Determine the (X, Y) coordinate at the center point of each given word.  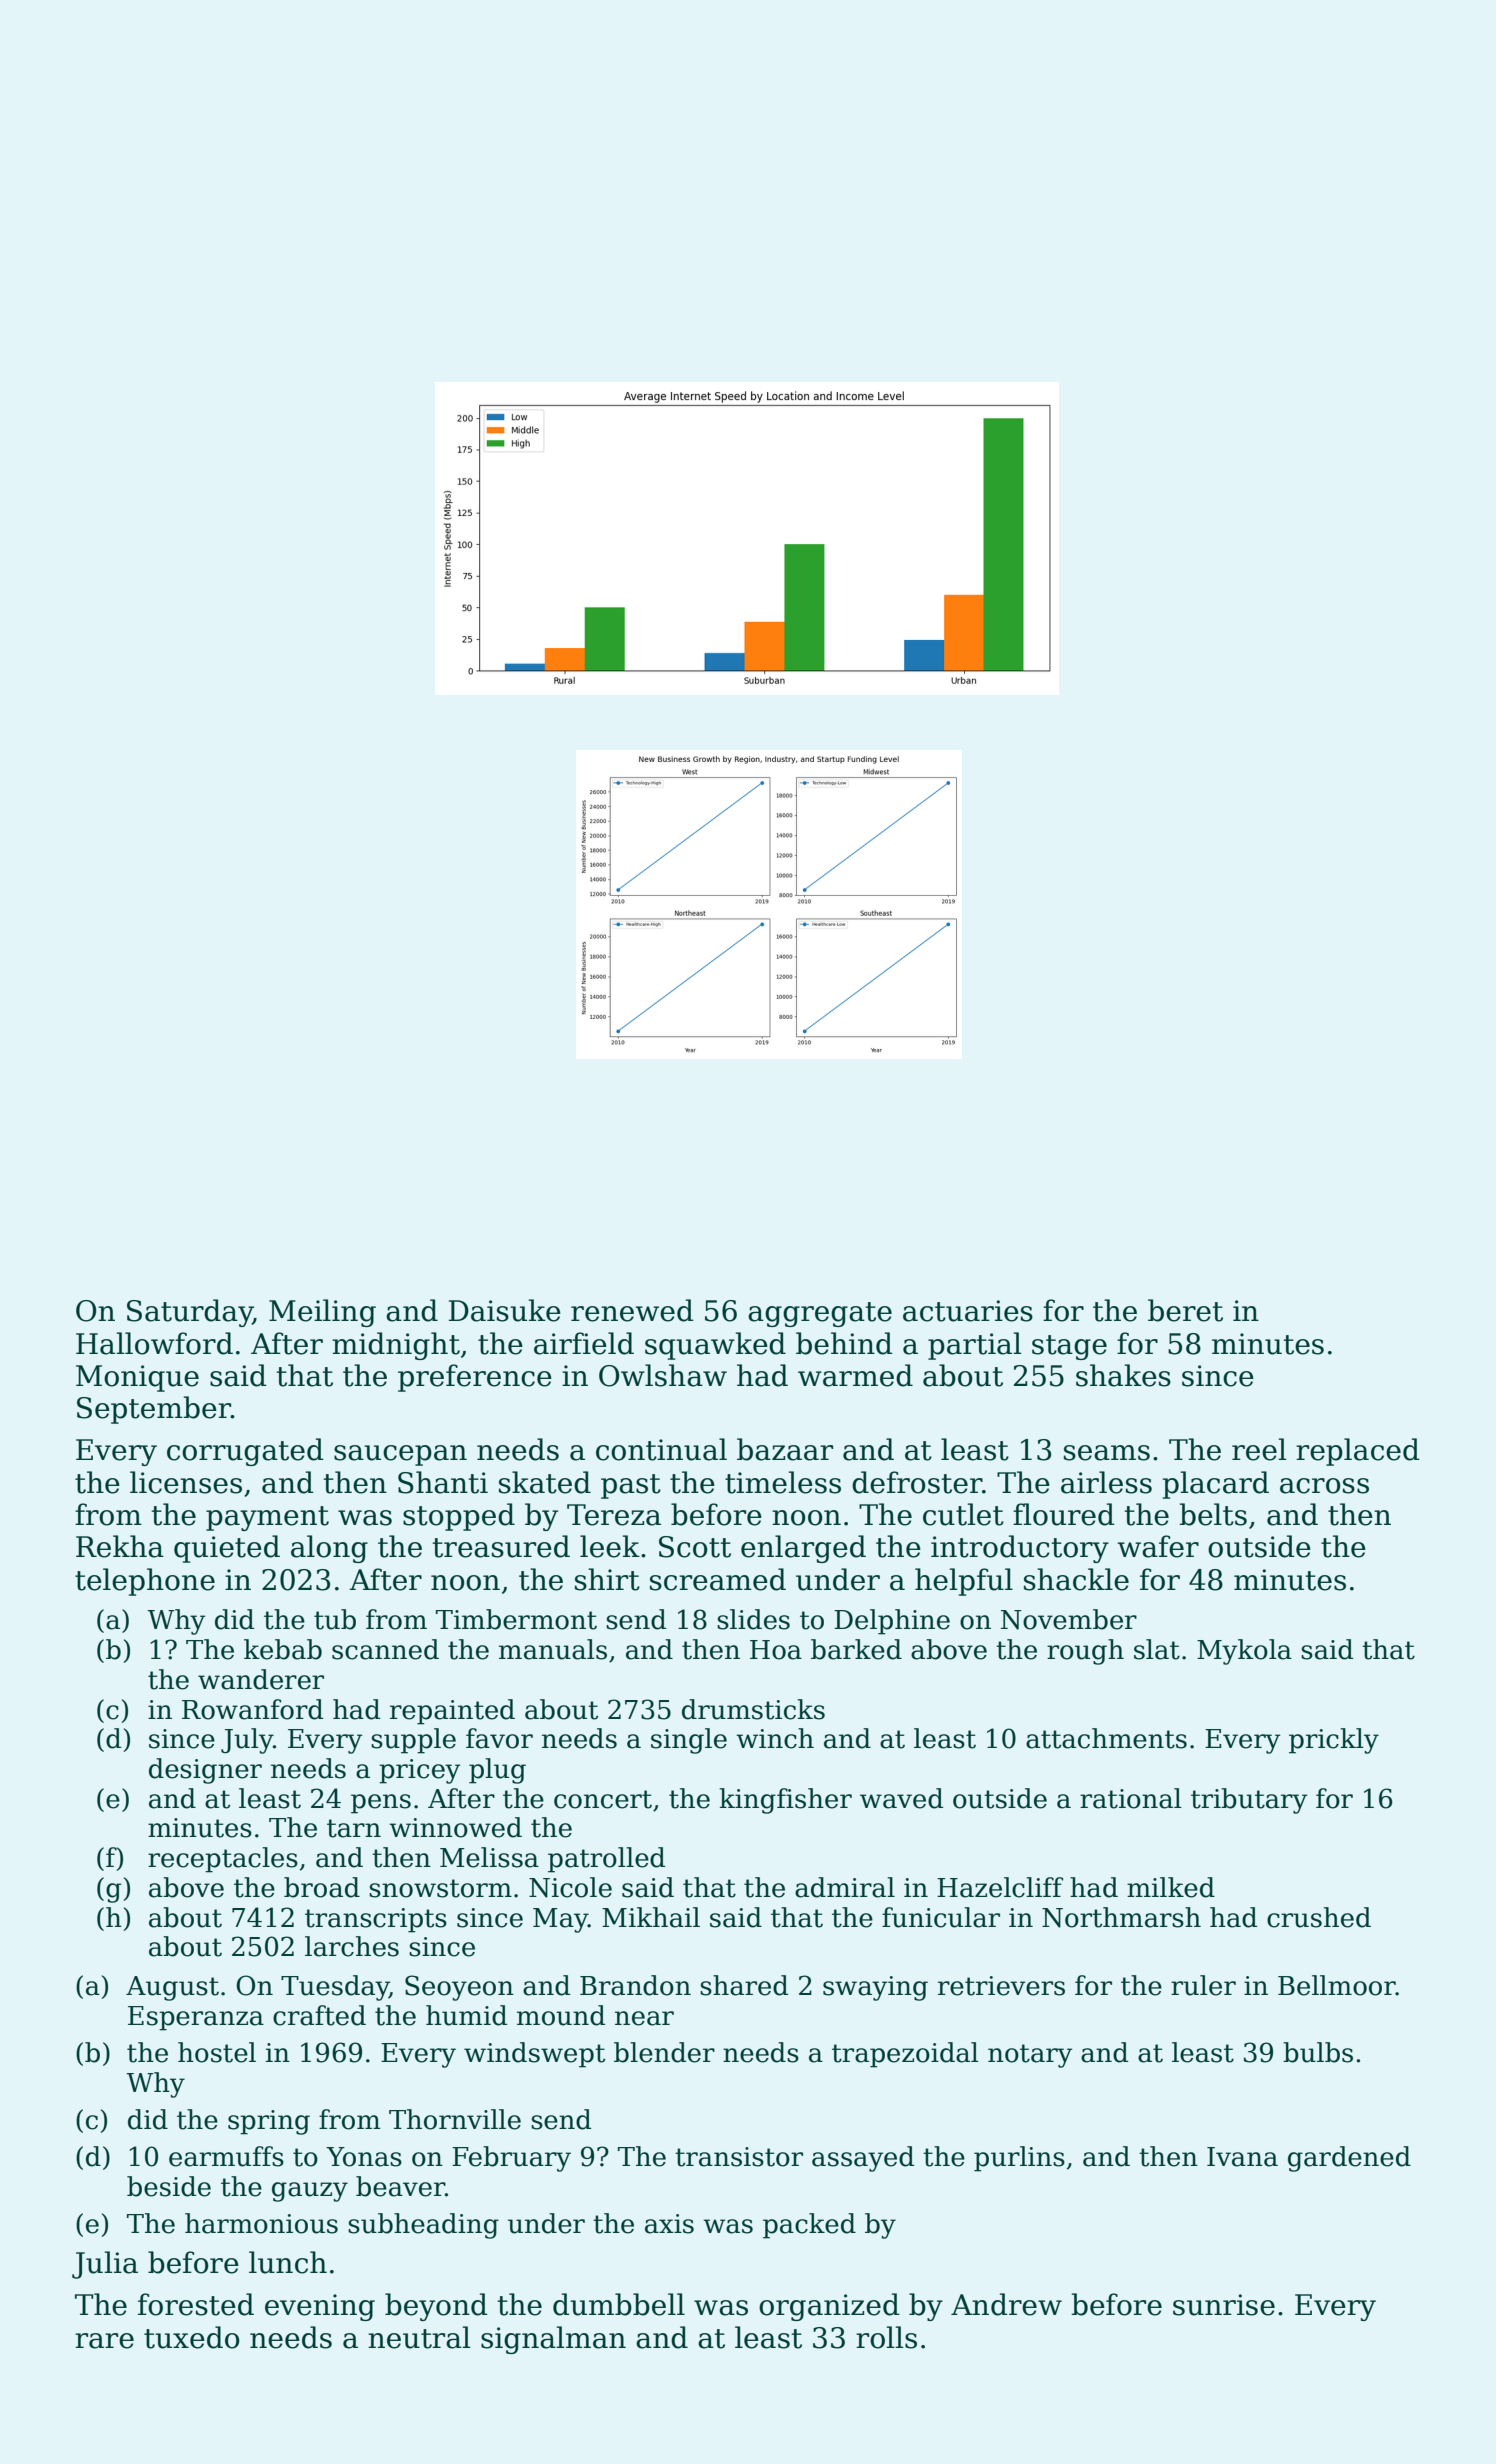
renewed (632, 1310)
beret (1185, 1310)
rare (104, 2341)
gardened (1349, 2159)
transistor (739, 2157)
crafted (319, 2015)
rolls (886, 2337)
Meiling (322, 1313)
